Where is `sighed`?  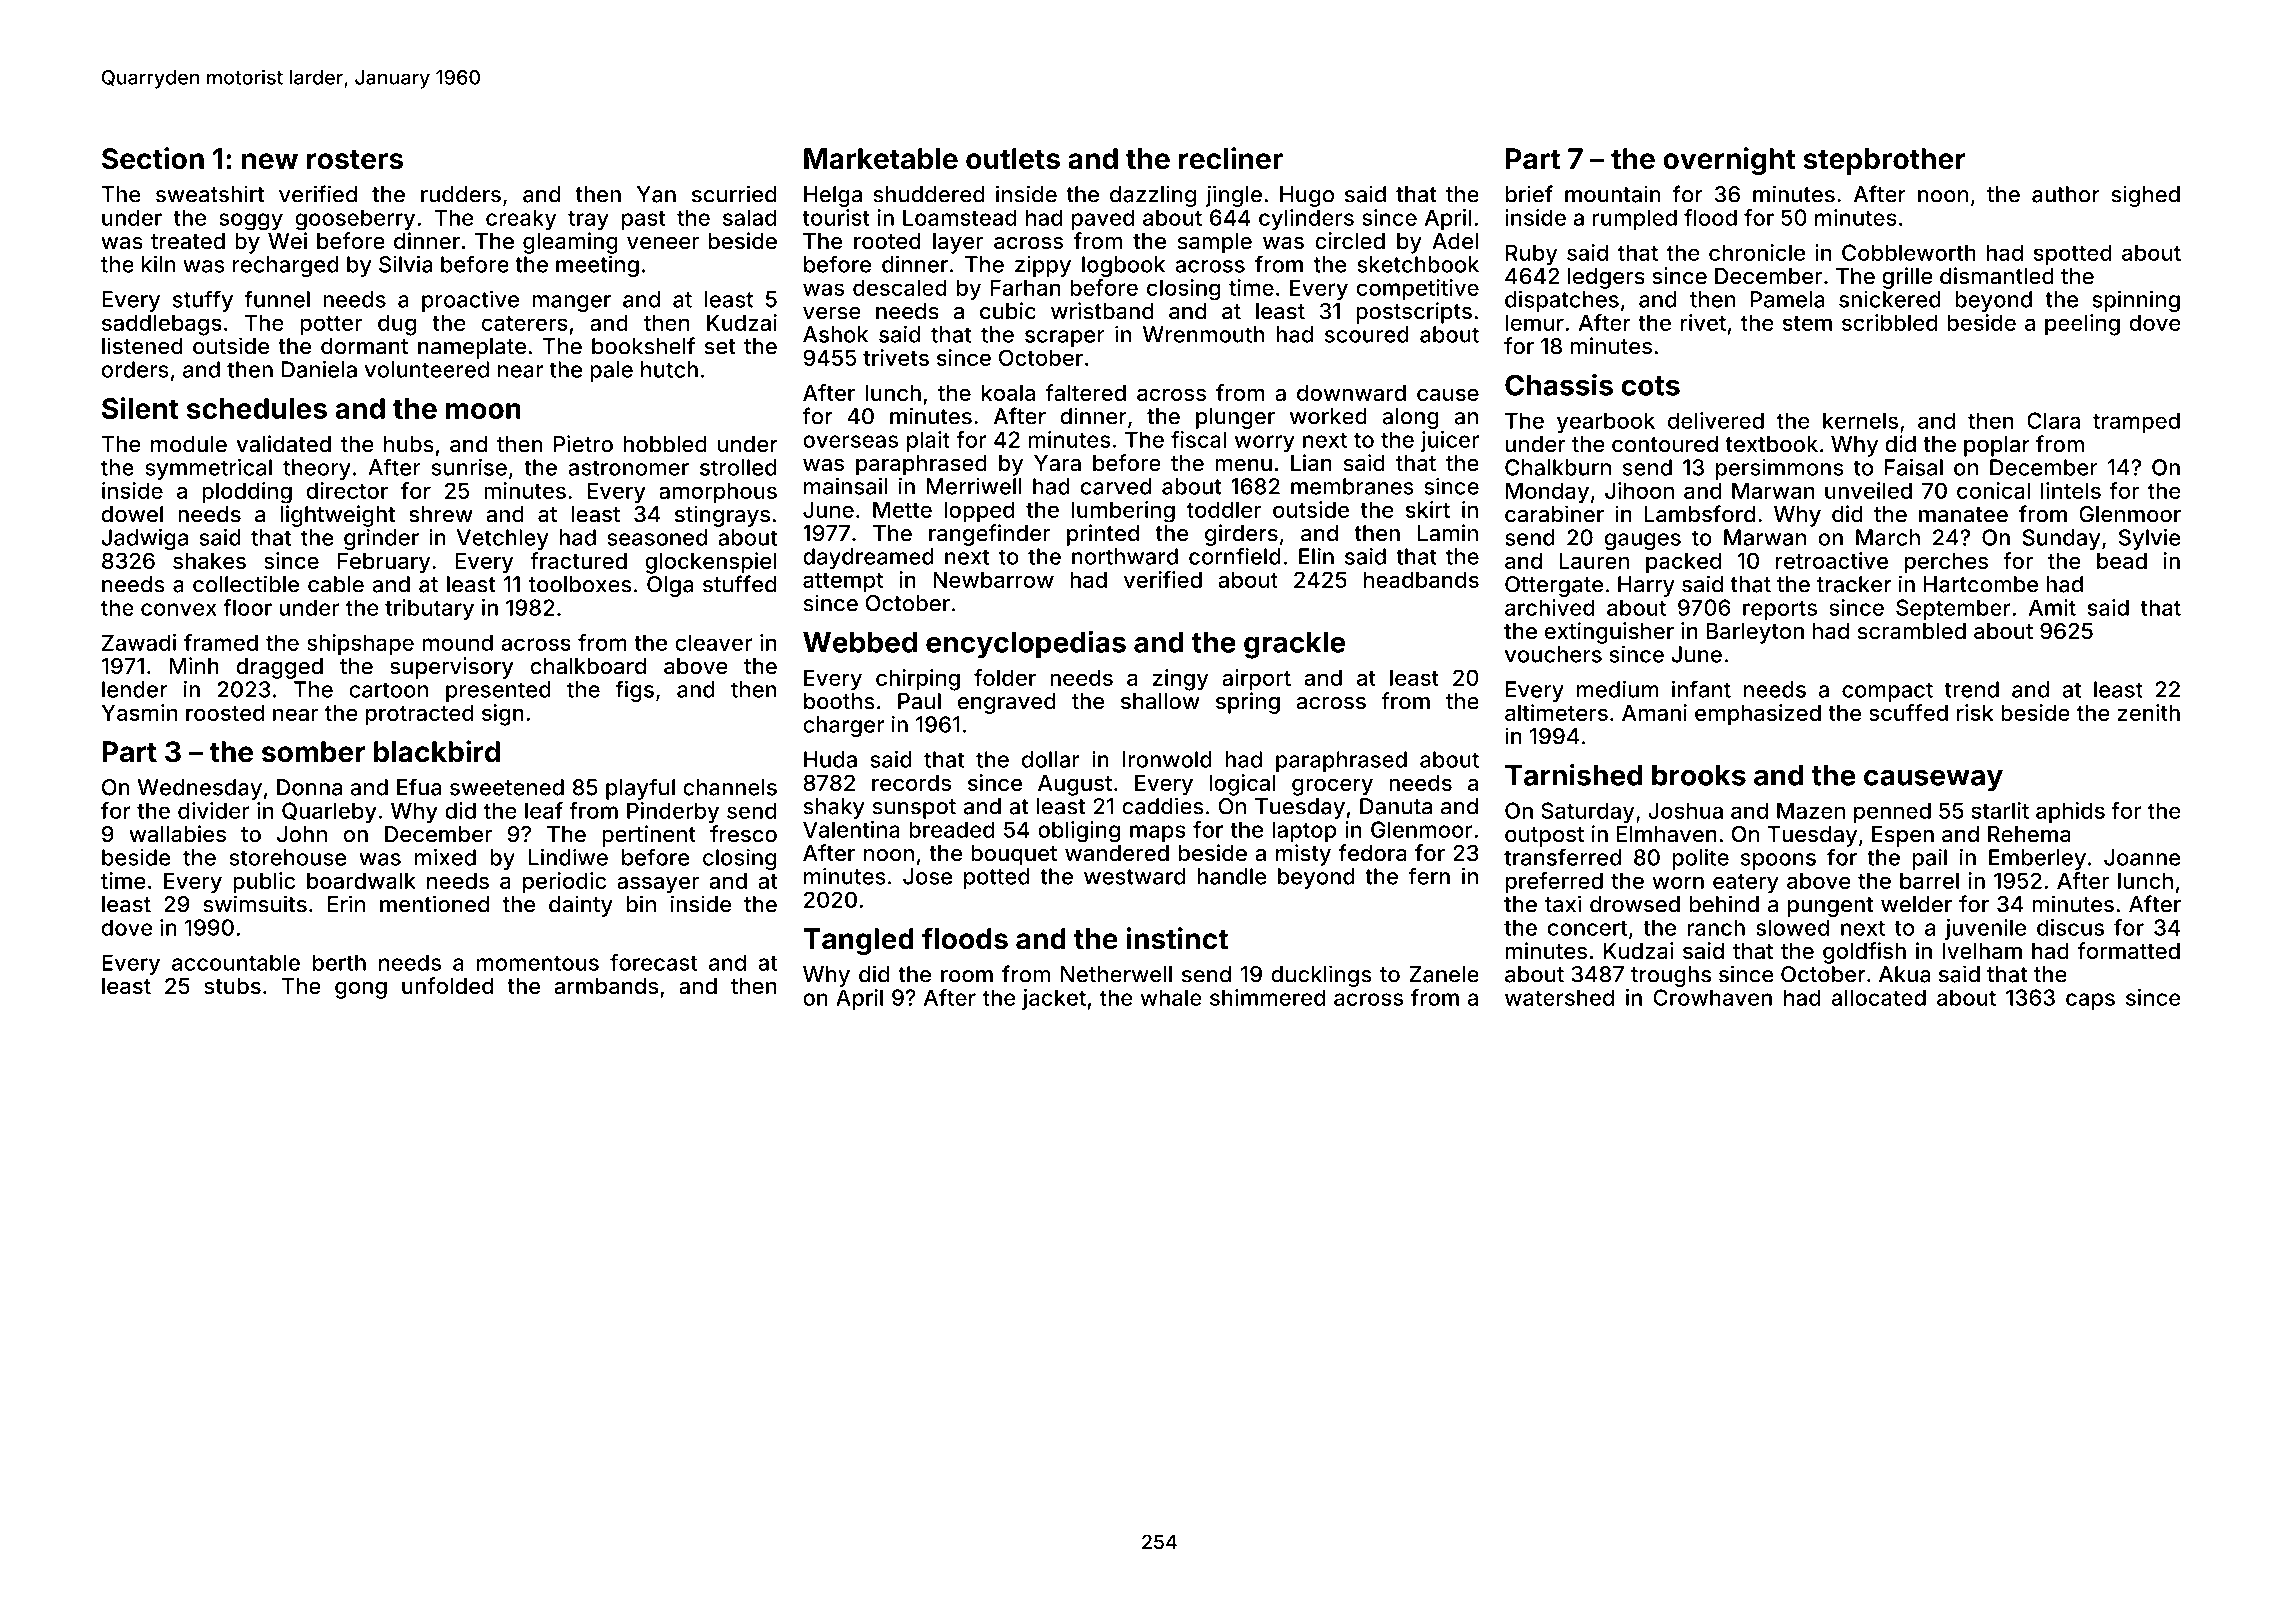 sighed is located at coordinates (2145, 196).
